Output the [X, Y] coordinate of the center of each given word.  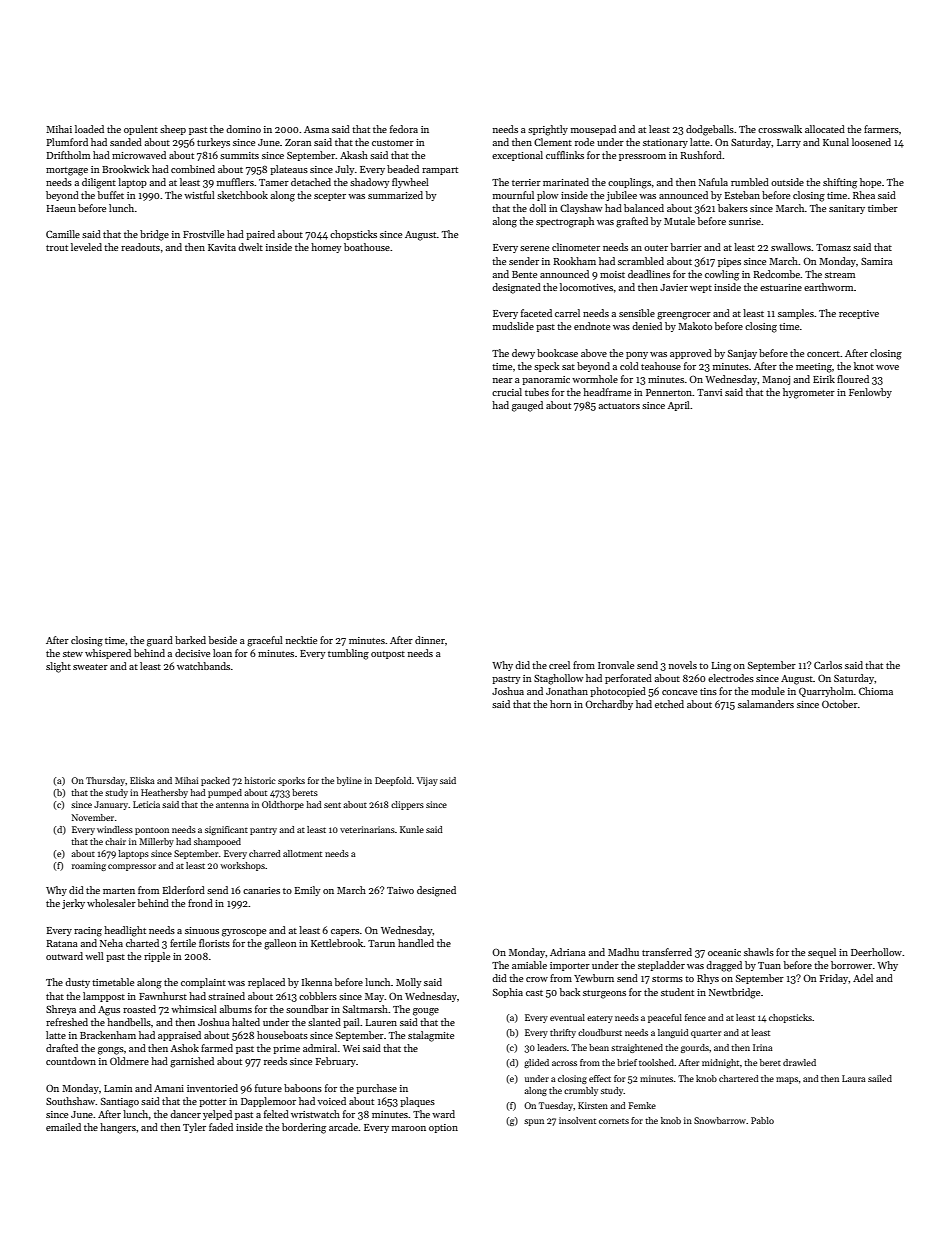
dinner [430, 640]
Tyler [194, 1128]
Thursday [105, 781]
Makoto [695, 326]
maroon [409, 1128]
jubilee [621, 196]
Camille [63, 234]
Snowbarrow [720, 1120]
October [840, 704]
